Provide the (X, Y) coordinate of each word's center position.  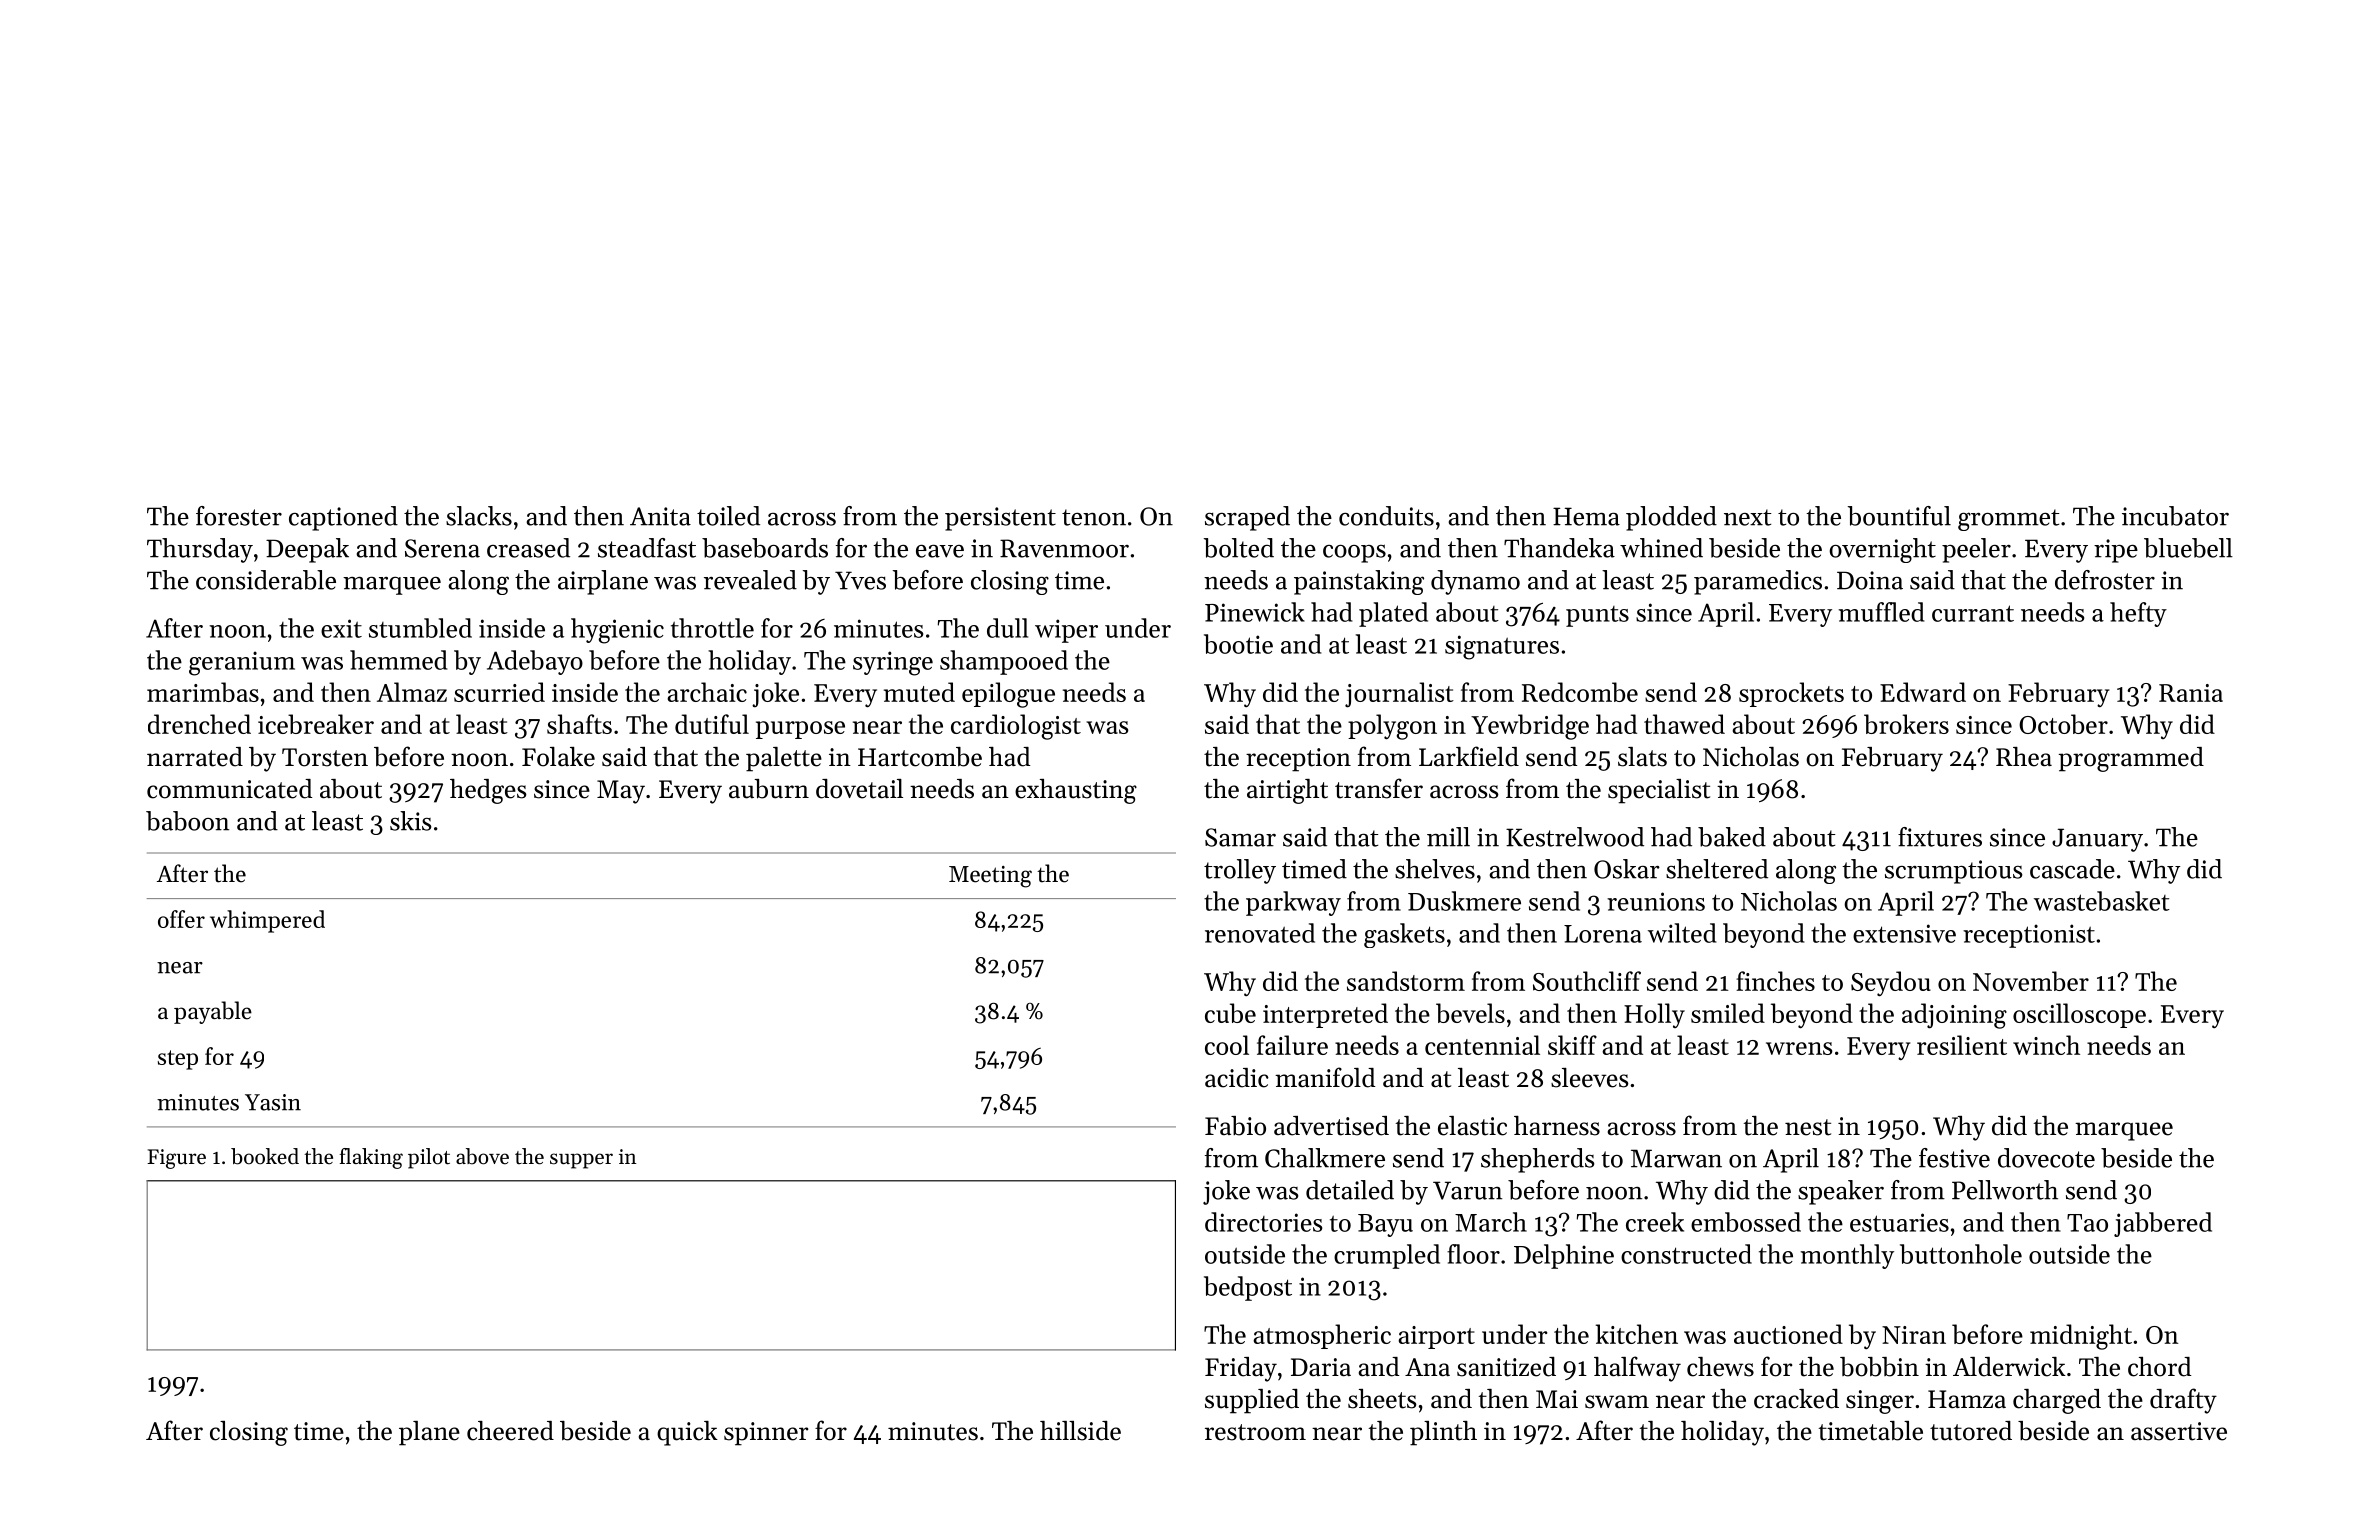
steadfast (647, 548)
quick (687, 1433)
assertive (2179, 1431)
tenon (1094, 517)
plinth (1443, 1433)
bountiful (1899, 516)
